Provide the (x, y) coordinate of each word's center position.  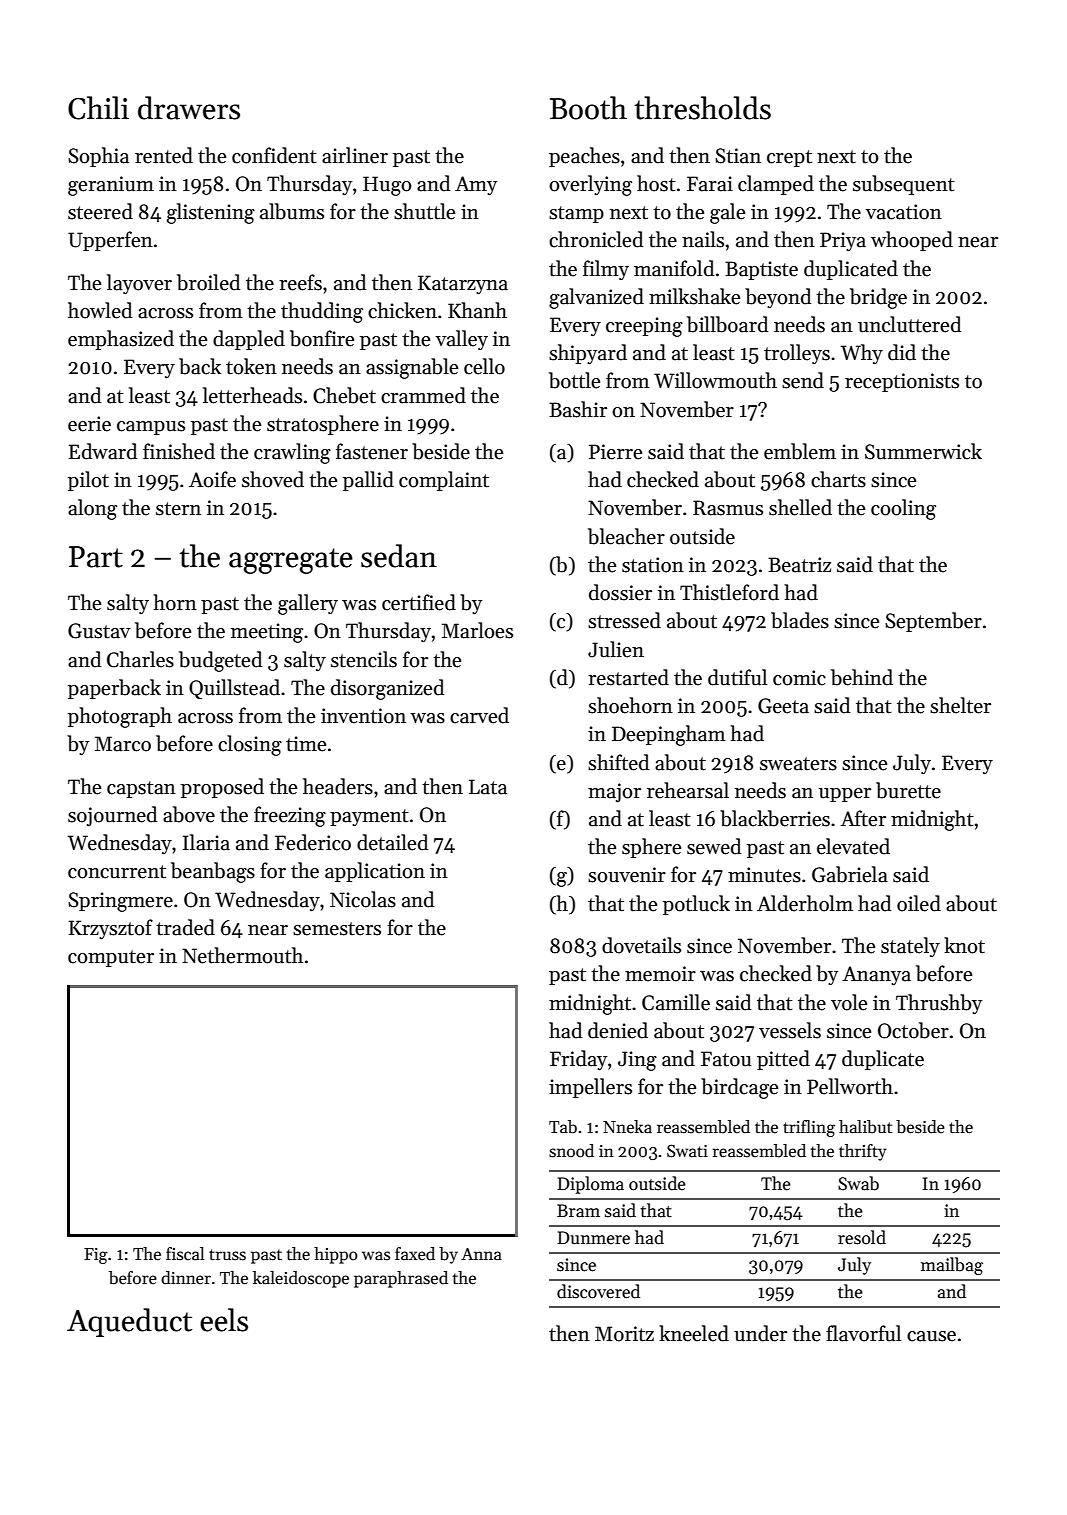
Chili (98, 108)
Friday (578, 1060)
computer (111, 958)
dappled (249, 340)
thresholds (702, 108)
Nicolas (363, 899)
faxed (415, 1254)
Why (861, 354)
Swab (858, 1183)
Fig (96, 1256)
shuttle (424, 211)
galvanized (596, 298)
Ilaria (206, 842)
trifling (809, 1128)
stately (910, 947)
